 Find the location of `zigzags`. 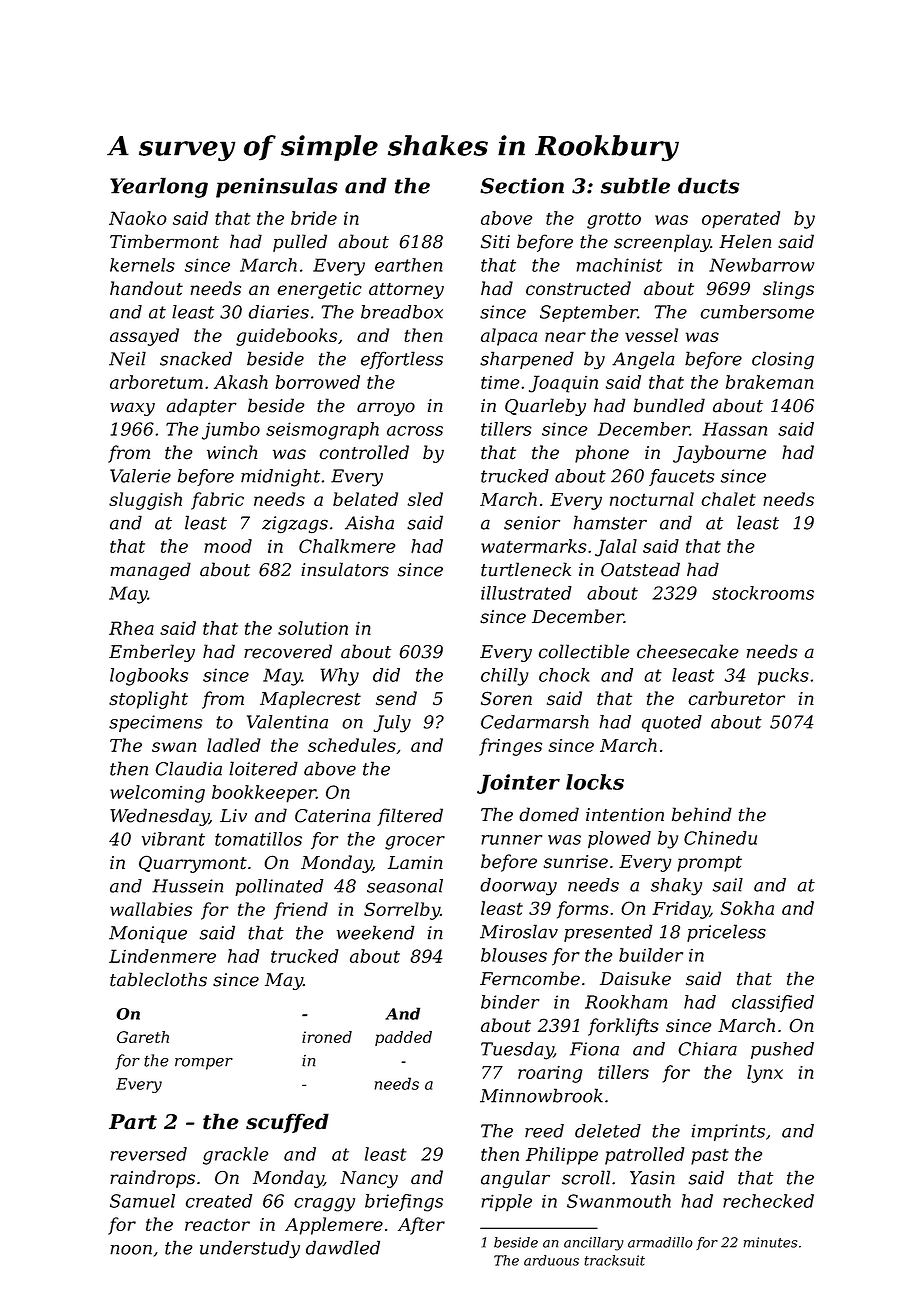

zigzags is located at coordinates (295, 524).
